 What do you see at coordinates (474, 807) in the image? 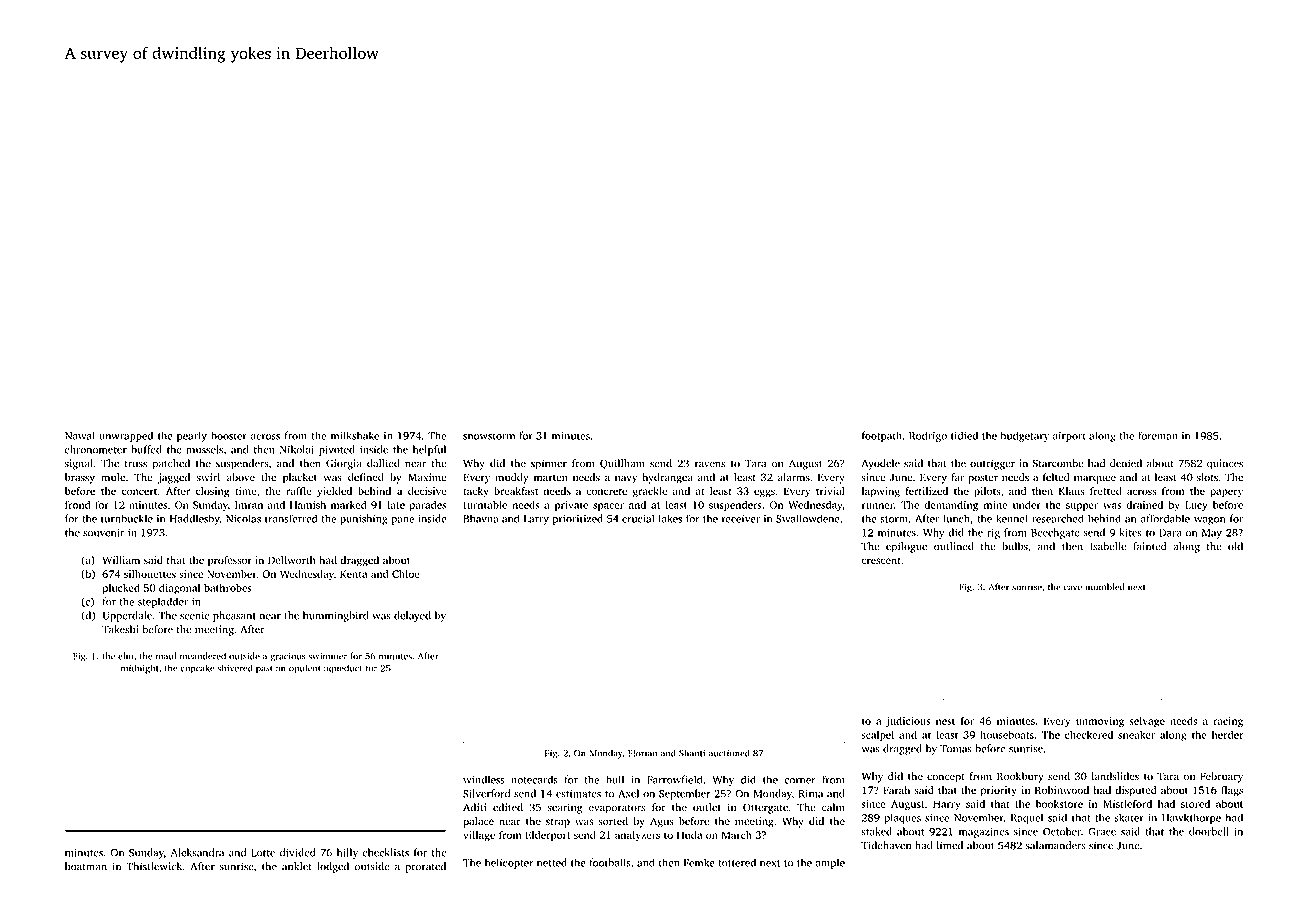
I see `Aditi` at bounding box center [474, 807].
